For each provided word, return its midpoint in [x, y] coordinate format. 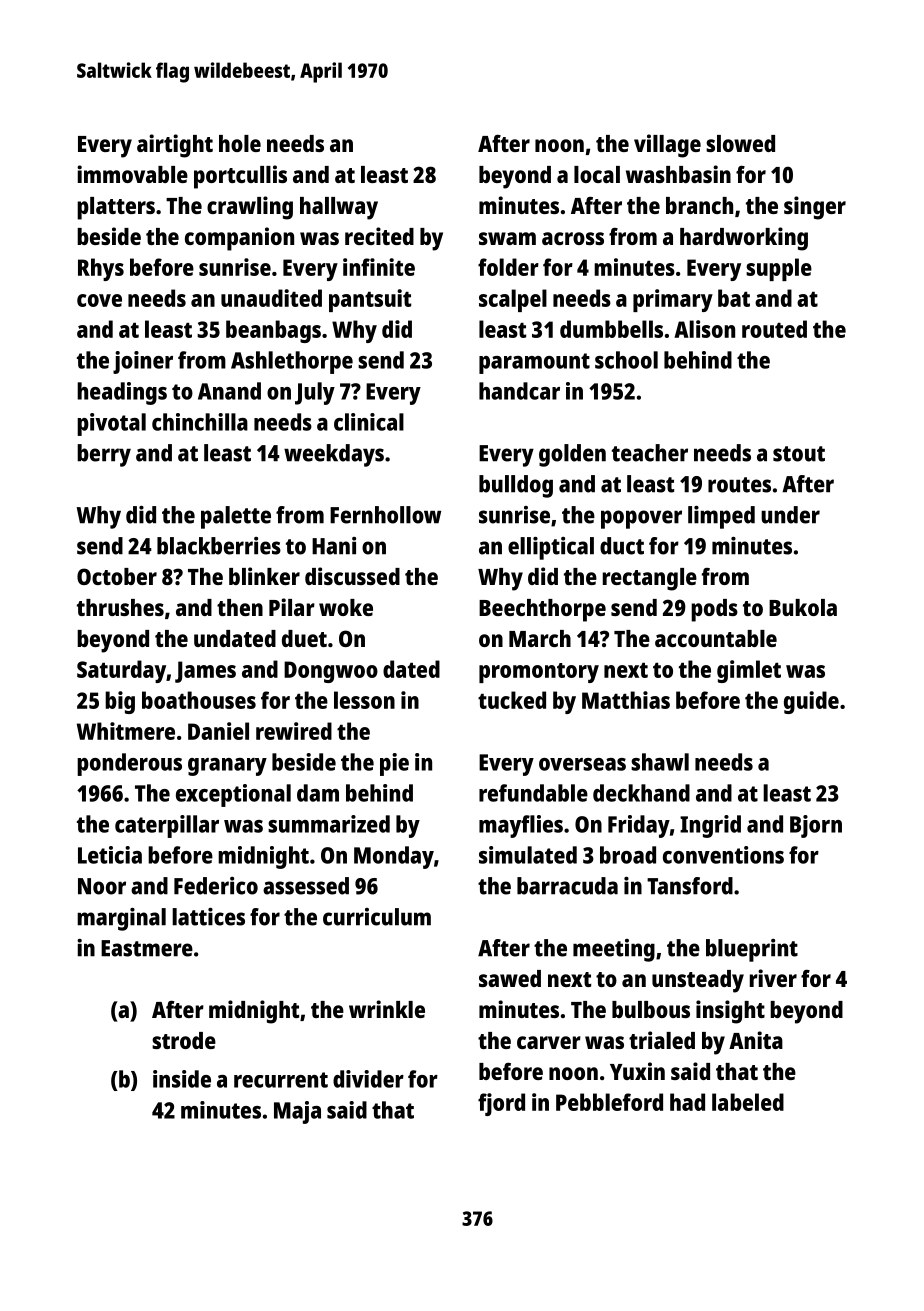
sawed [510, 978]
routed [774, 329]
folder [508, 267]
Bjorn [816, 826]
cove [99, 300]
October [117, 576]
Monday [394, 857]
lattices [208, 917]
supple [779, 269]
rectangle [650, 579]
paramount [534, 363]
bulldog [516, 486]
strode [184, 1040]
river [773, 978]
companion [239, 239]
